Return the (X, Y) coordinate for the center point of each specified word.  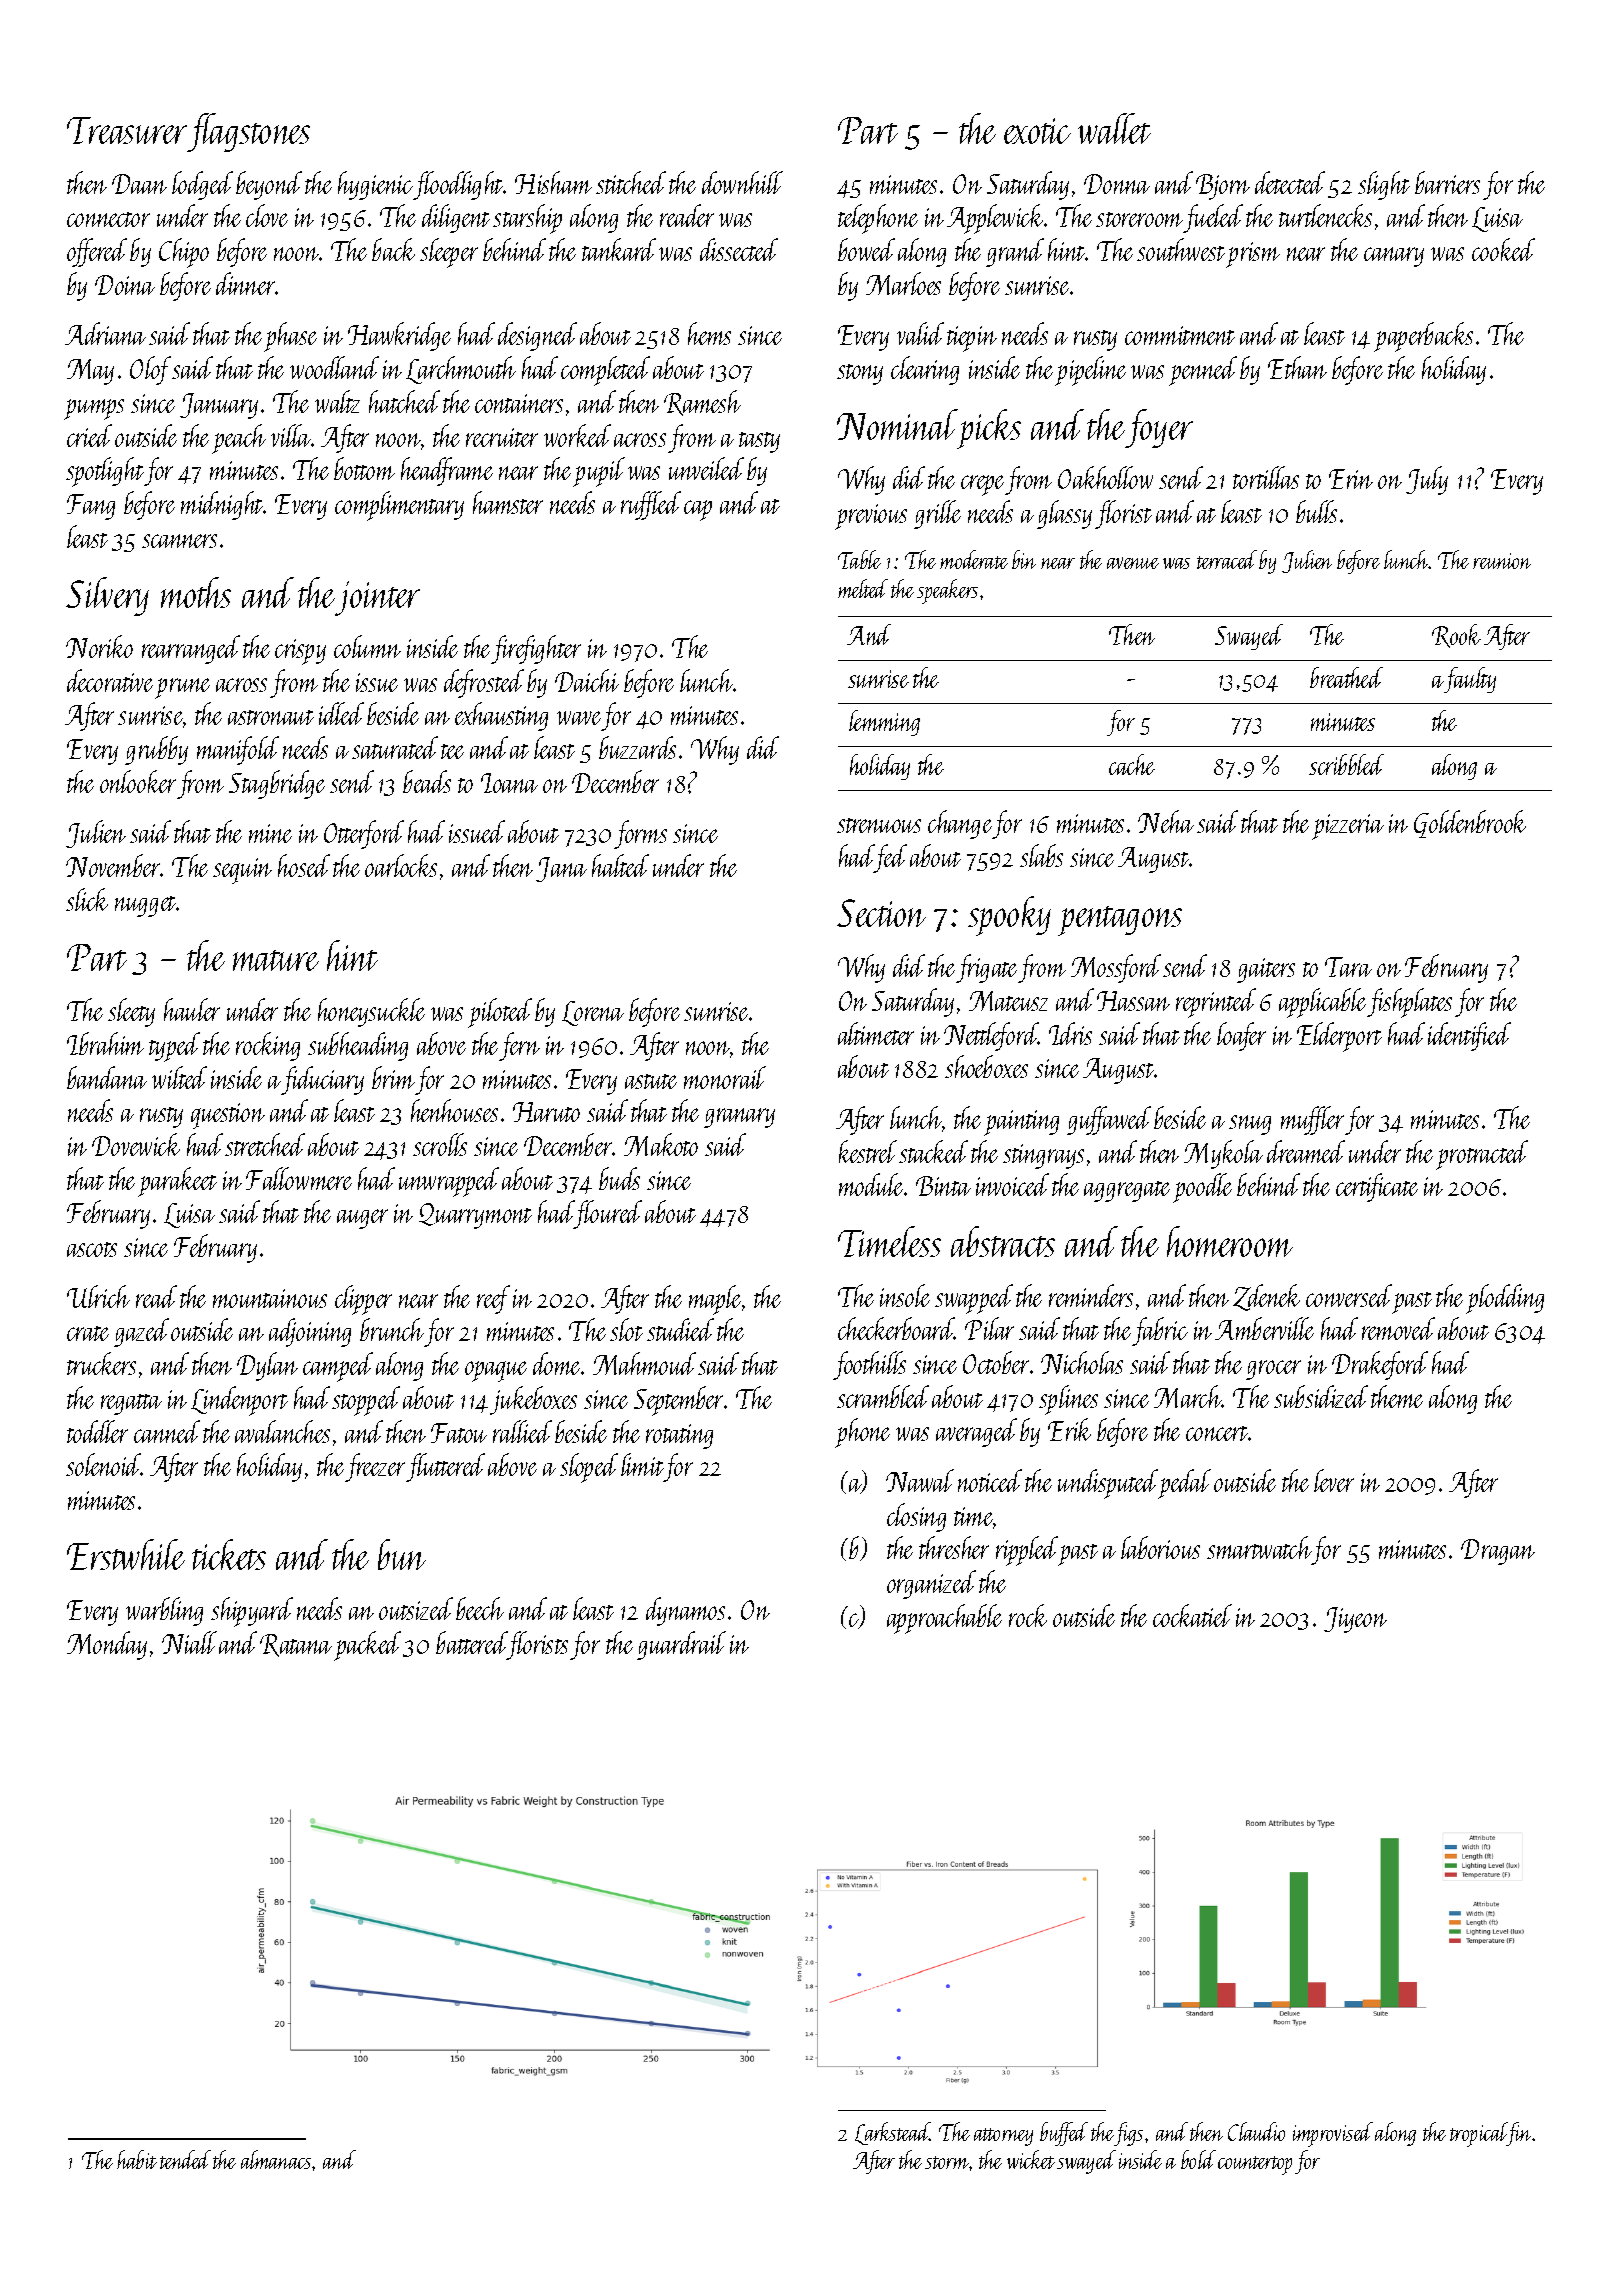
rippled (1027, 1551)
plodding (1505, 1299)
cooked (1503, 249)
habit (137, 2159)
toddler (97, 1431)
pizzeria (1348, 827)
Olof (150, 370)
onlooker (138, 781)
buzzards (637, 747)
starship (527, 219)
